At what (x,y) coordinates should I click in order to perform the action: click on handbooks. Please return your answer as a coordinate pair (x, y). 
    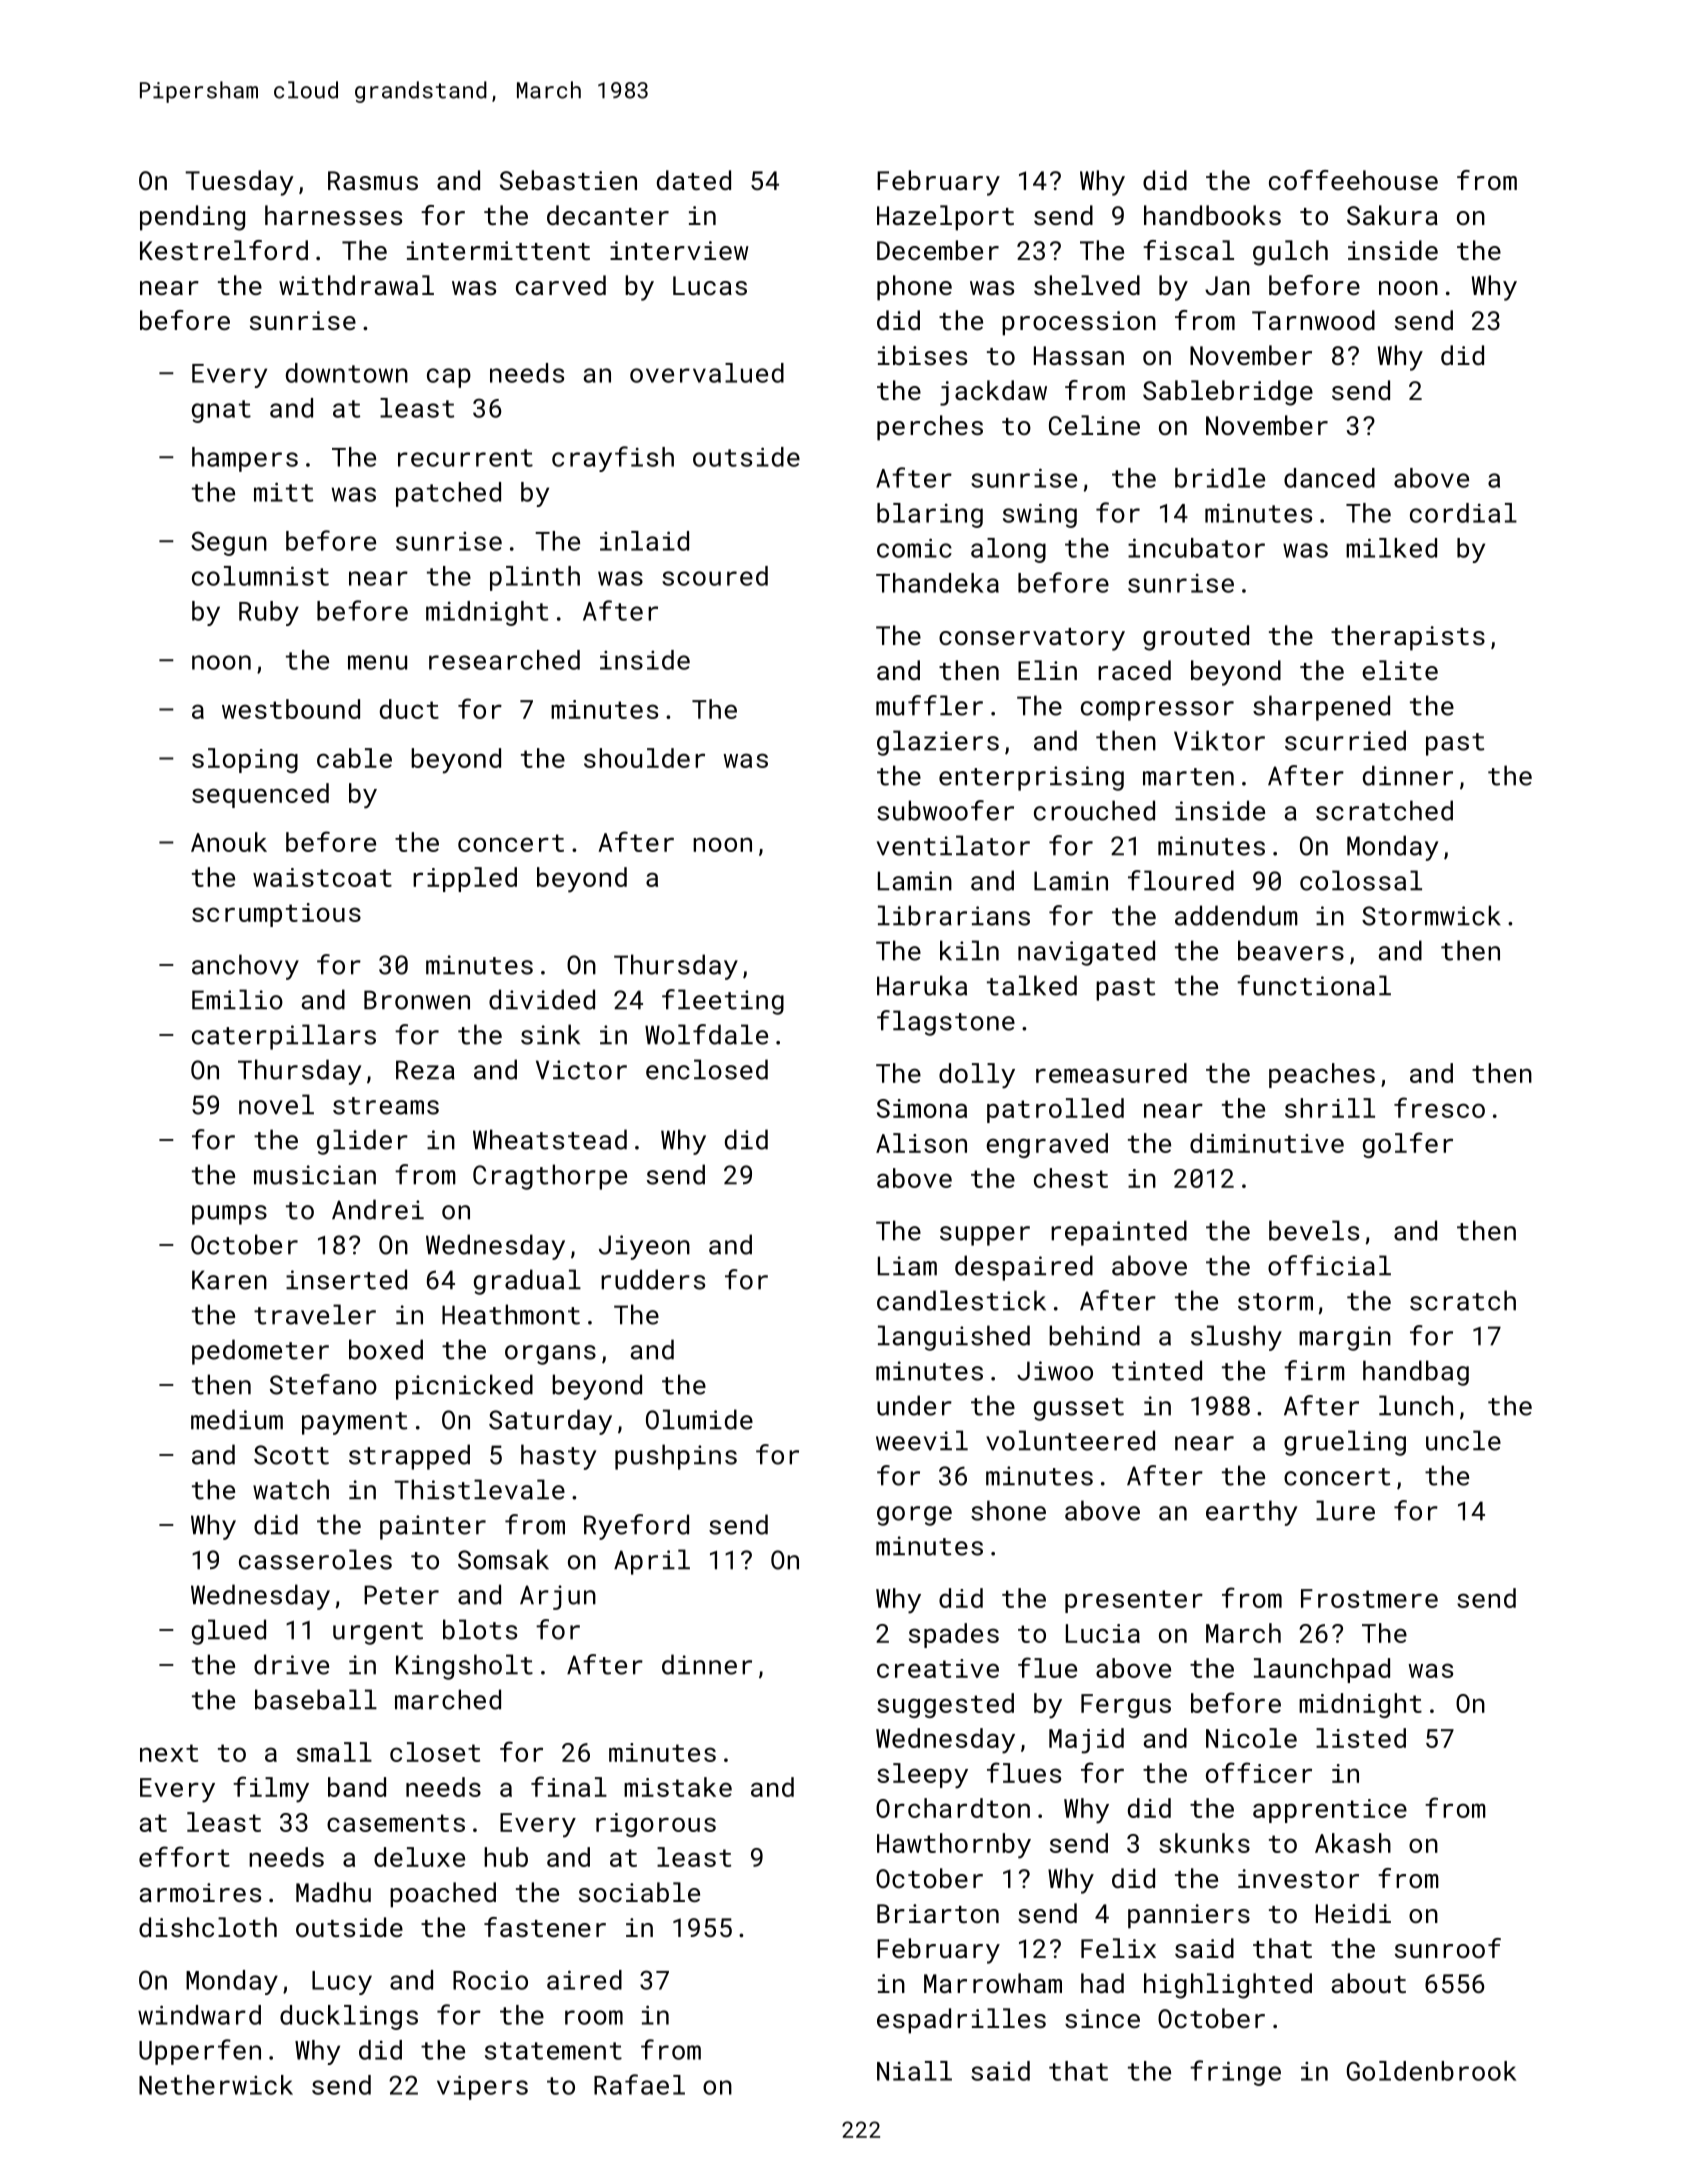
    Looking at the image, I should click on (1212, 215).
